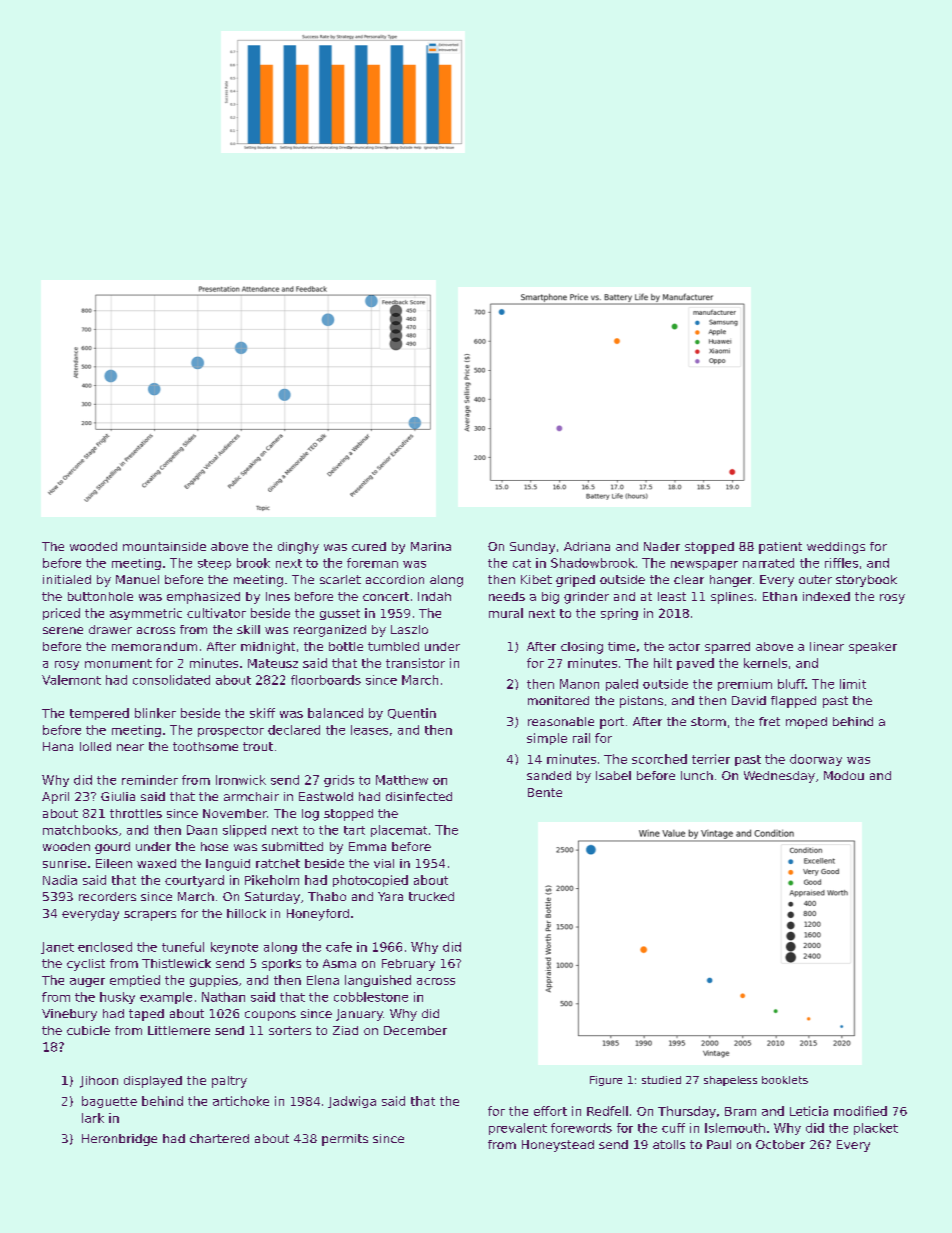 The width and height of the screenshot is (952, 1233). I want to click on permits, so click(345, 1140).
